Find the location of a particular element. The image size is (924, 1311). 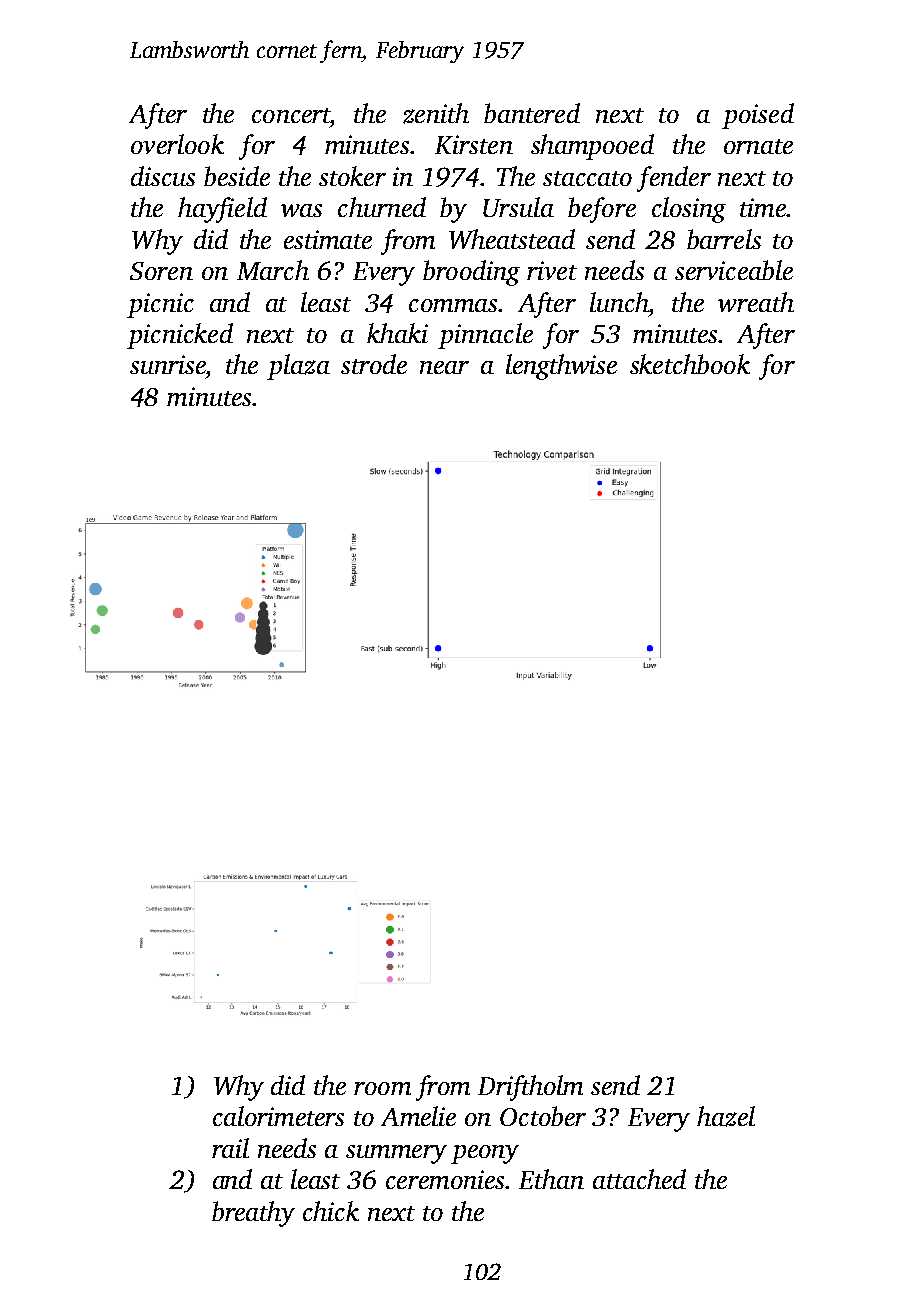

Driftholm is located at coordinates (530, 1088).
